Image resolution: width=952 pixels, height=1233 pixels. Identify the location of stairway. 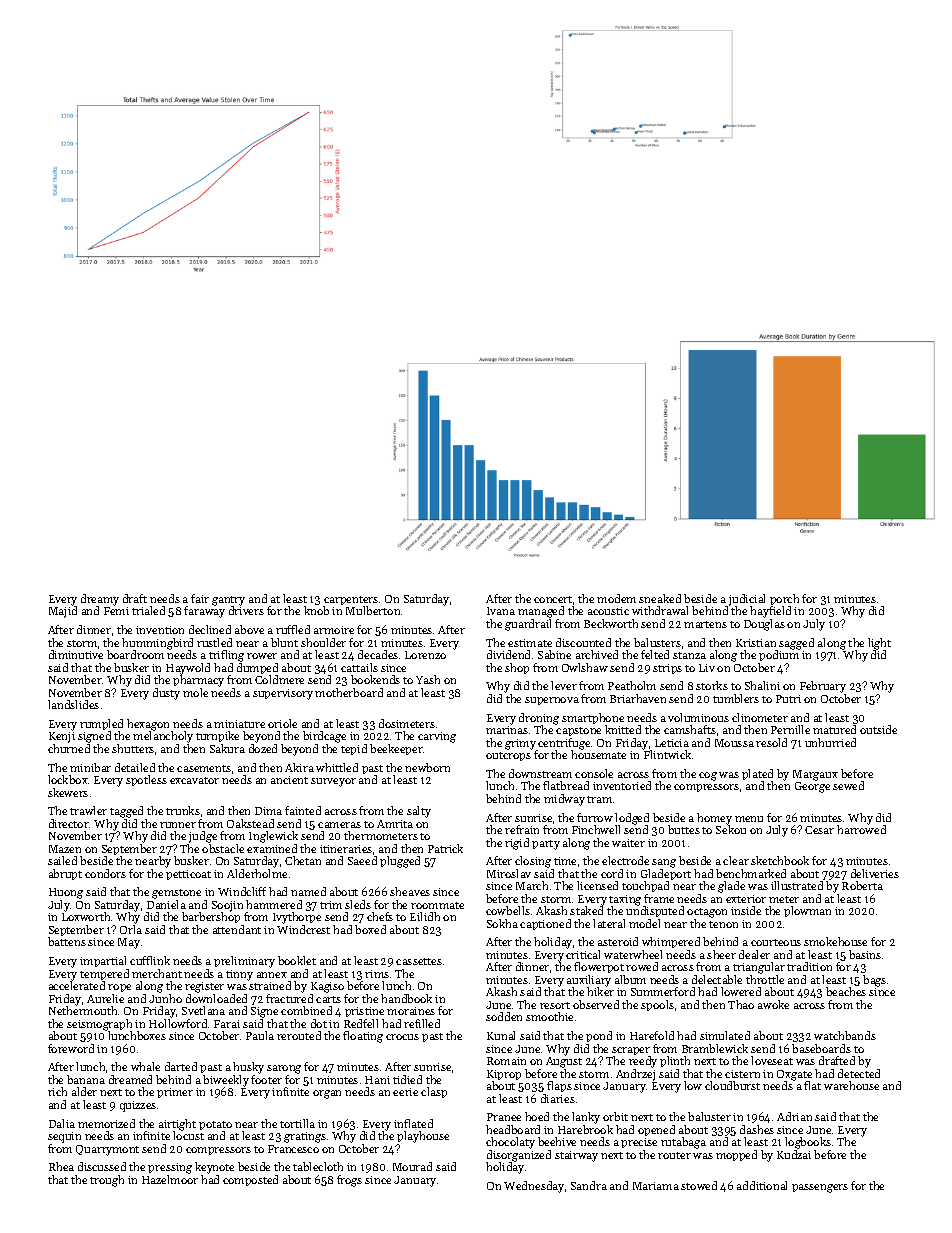
(576, 1156).
